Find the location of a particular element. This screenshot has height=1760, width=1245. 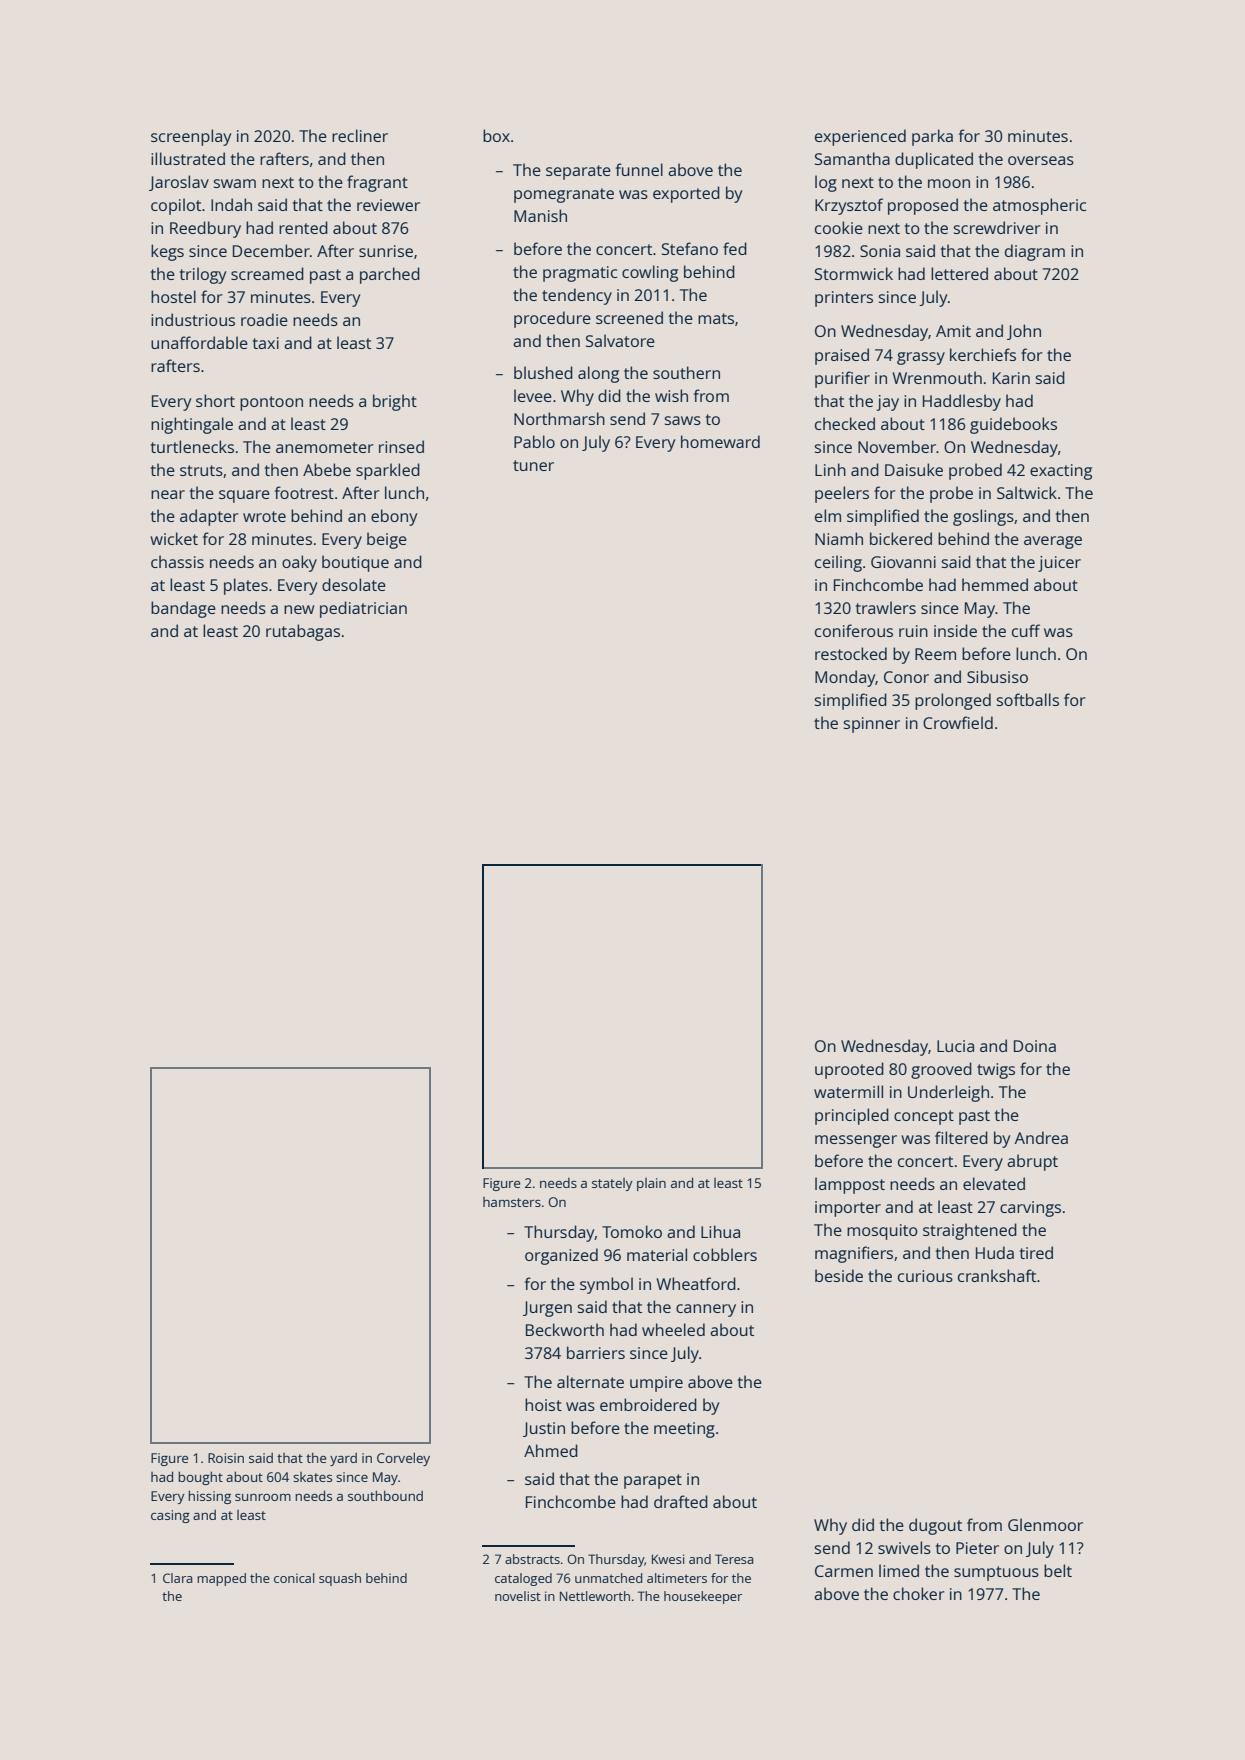

Nettleworth is located at coordinates (595, 1596).
